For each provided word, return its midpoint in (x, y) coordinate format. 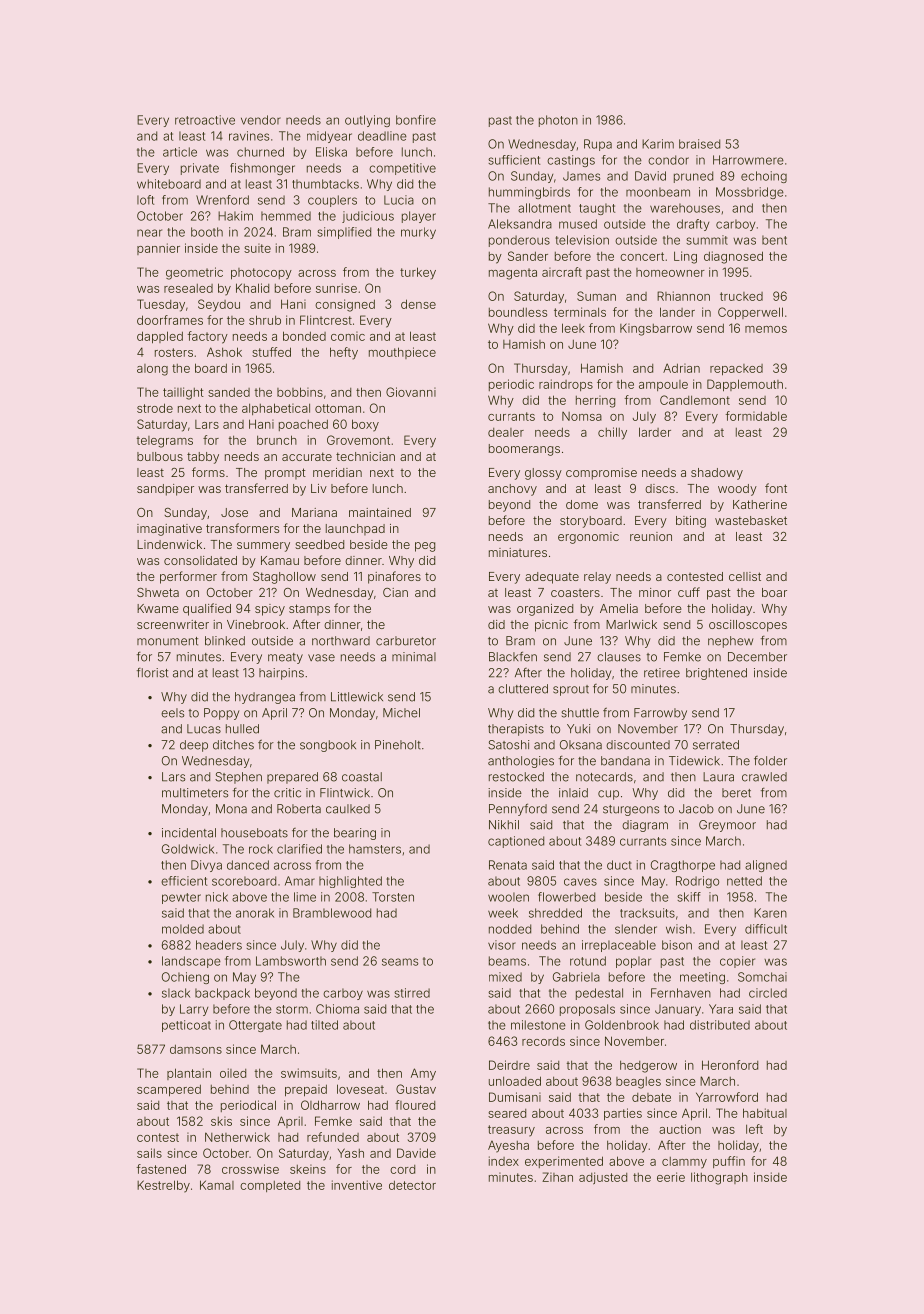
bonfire (416, 120)
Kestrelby (163, 1186)
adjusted (603, 1178)
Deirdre (509, 1065)
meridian (337, 472)
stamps (309, 610)
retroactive (205, 120)
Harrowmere (748, 160)
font (776, 488)
